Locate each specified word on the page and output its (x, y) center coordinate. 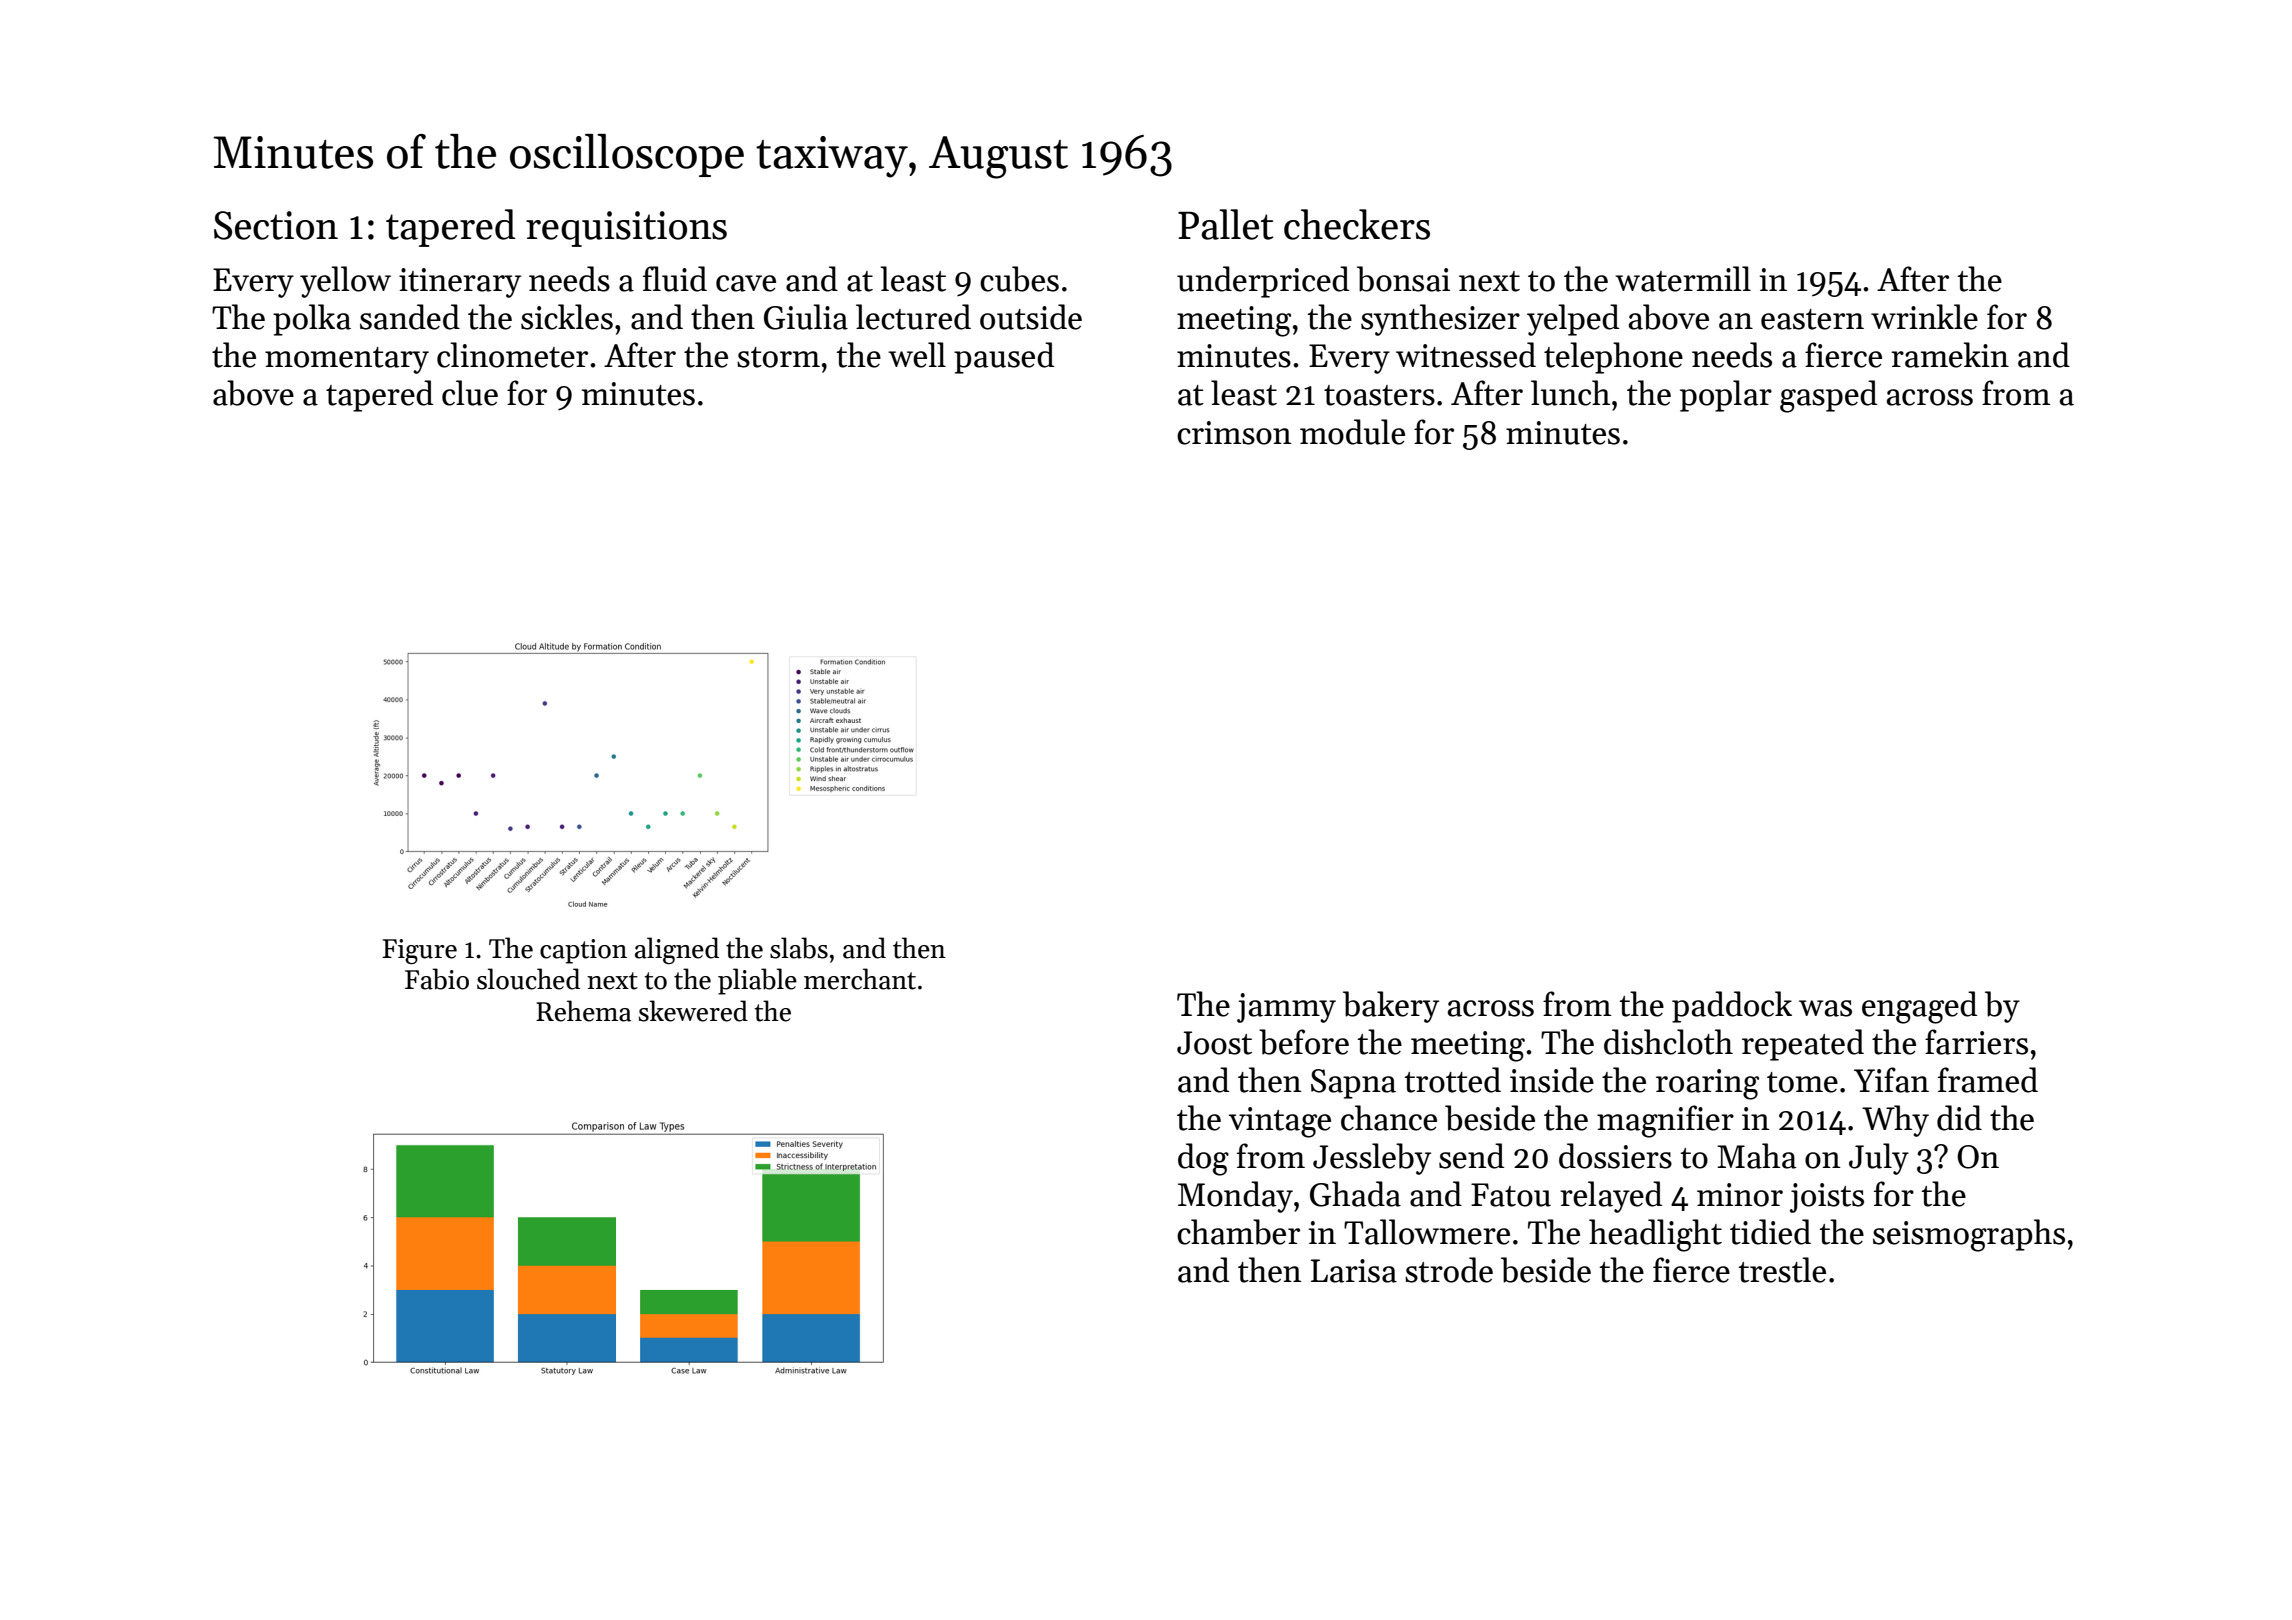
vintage (1280, 1122)
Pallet (1226, 224)
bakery (1391, 1007)
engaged (1919, 1007)
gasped (1828, 396)
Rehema (583, 1011)
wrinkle (1924, 317)
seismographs (1969, 1235)
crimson (1234, 433)
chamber (1238, 1232)
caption (583, 951)
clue (470, 393)
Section (276, 225)
